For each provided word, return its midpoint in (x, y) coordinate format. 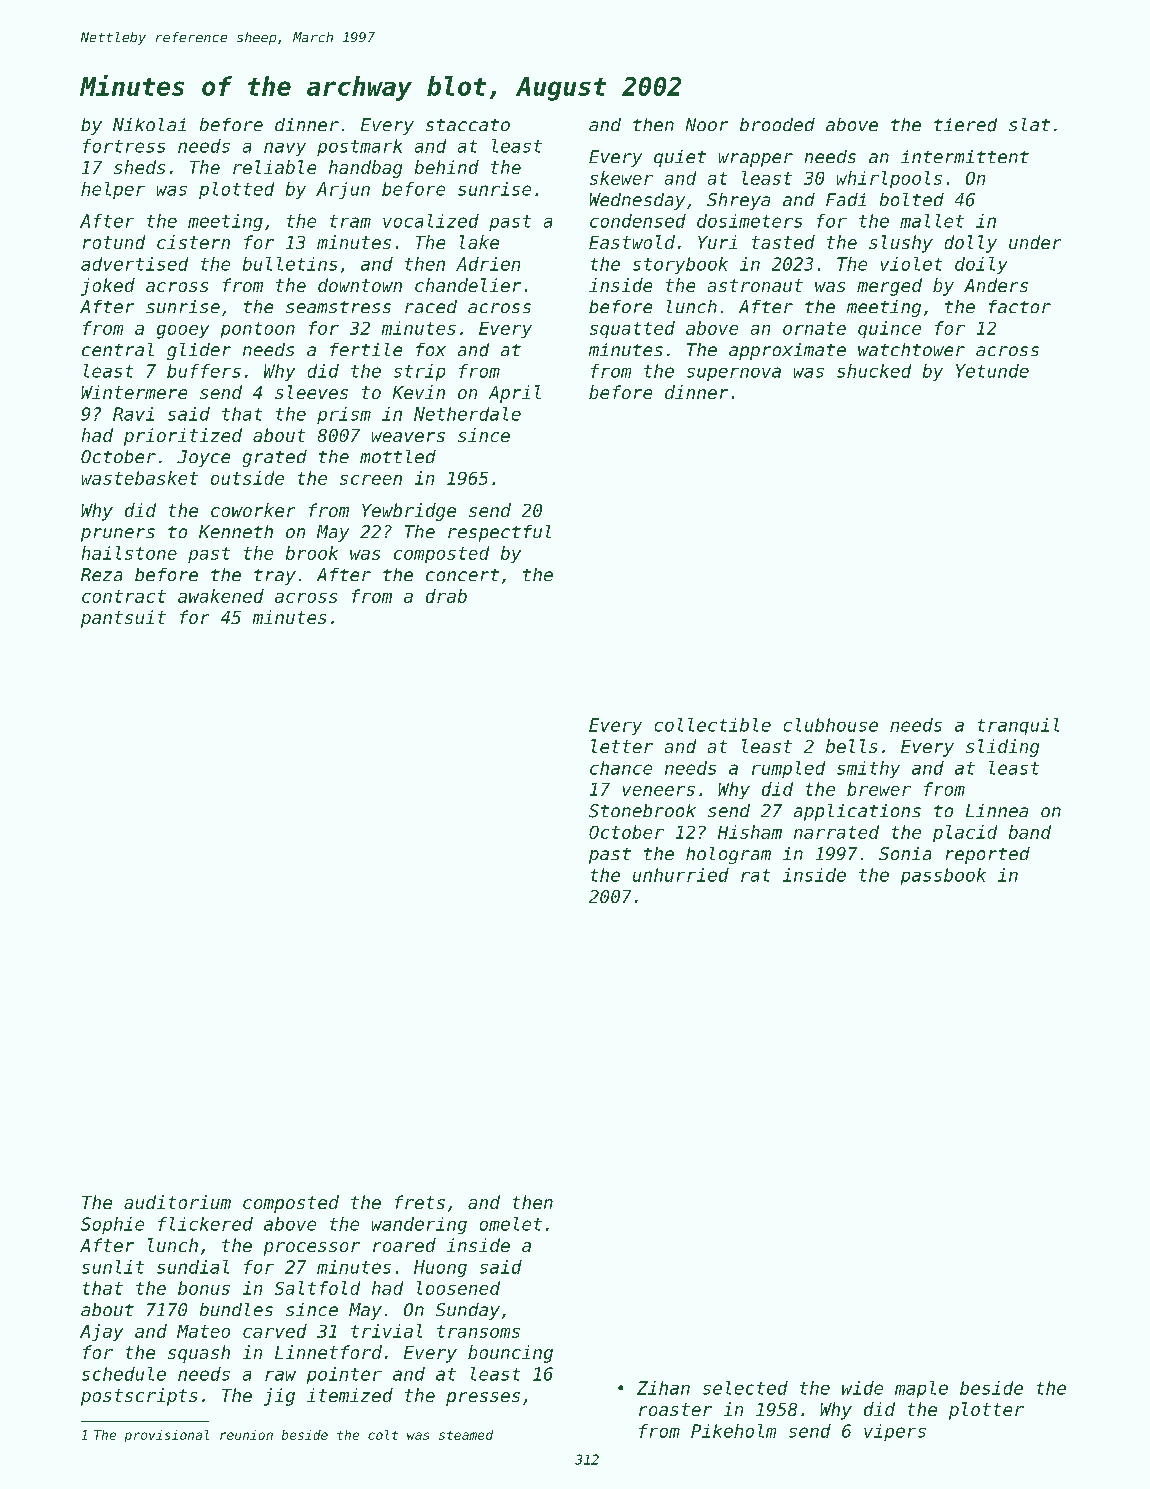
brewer (879, 789)
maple (921, 1389)
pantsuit (123, 619)
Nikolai (149, 124)
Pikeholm (733, 1431)
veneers (659, 791)
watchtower (911, 349)
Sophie (112, 1225)
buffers (204, 371)
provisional (167, 1436)
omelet (511, 1224)
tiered (965, 125)
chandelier (468, 285)
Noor (707, 124)
